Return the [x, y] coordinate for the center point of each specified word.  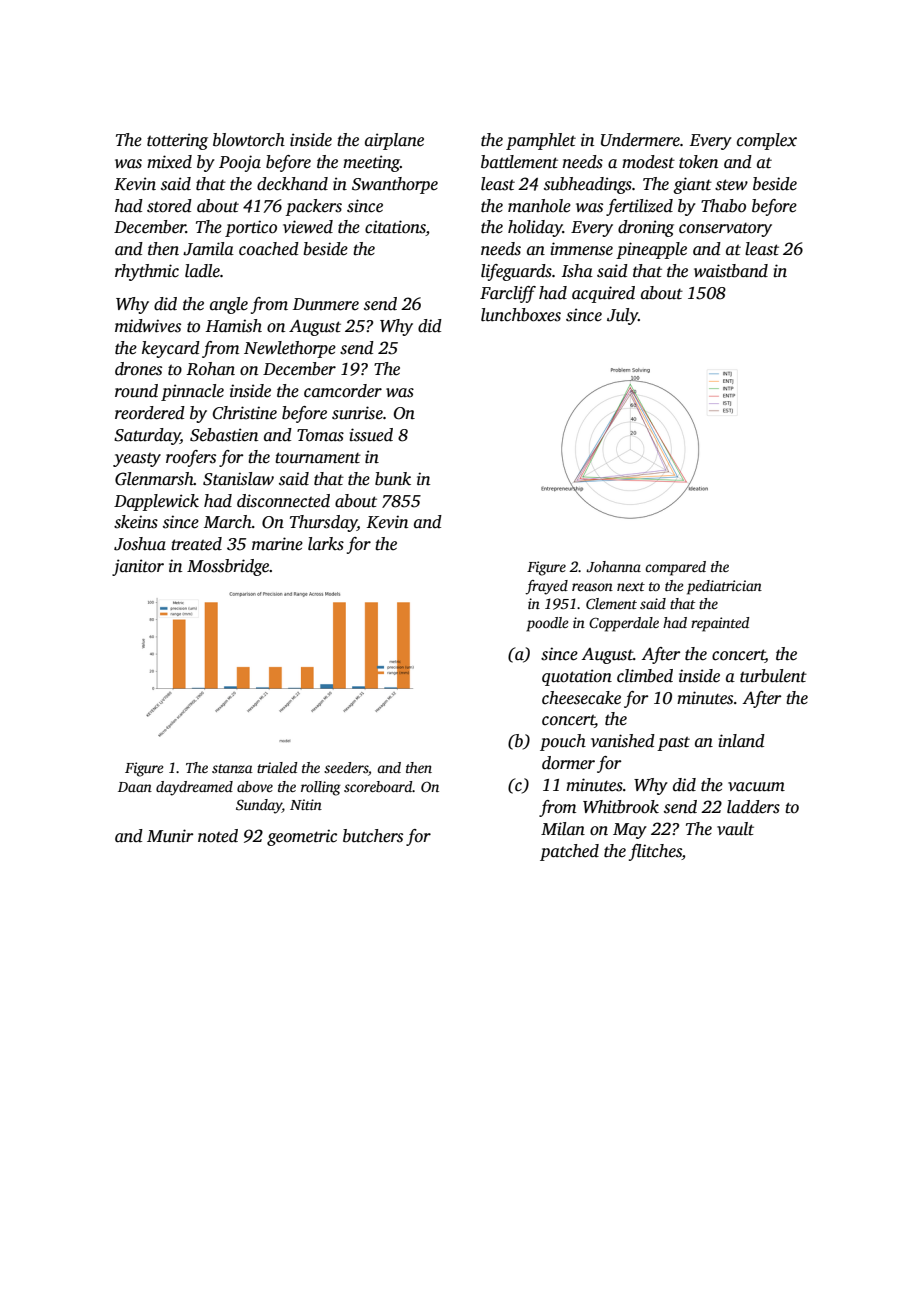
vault [735, 829]
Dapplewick [156, 502]
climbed [645, 676]
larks [326, 544]
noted [218, 836]
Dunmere [326, 304]
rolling [321, 788]
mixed [169, 162]
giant [692, 185]
